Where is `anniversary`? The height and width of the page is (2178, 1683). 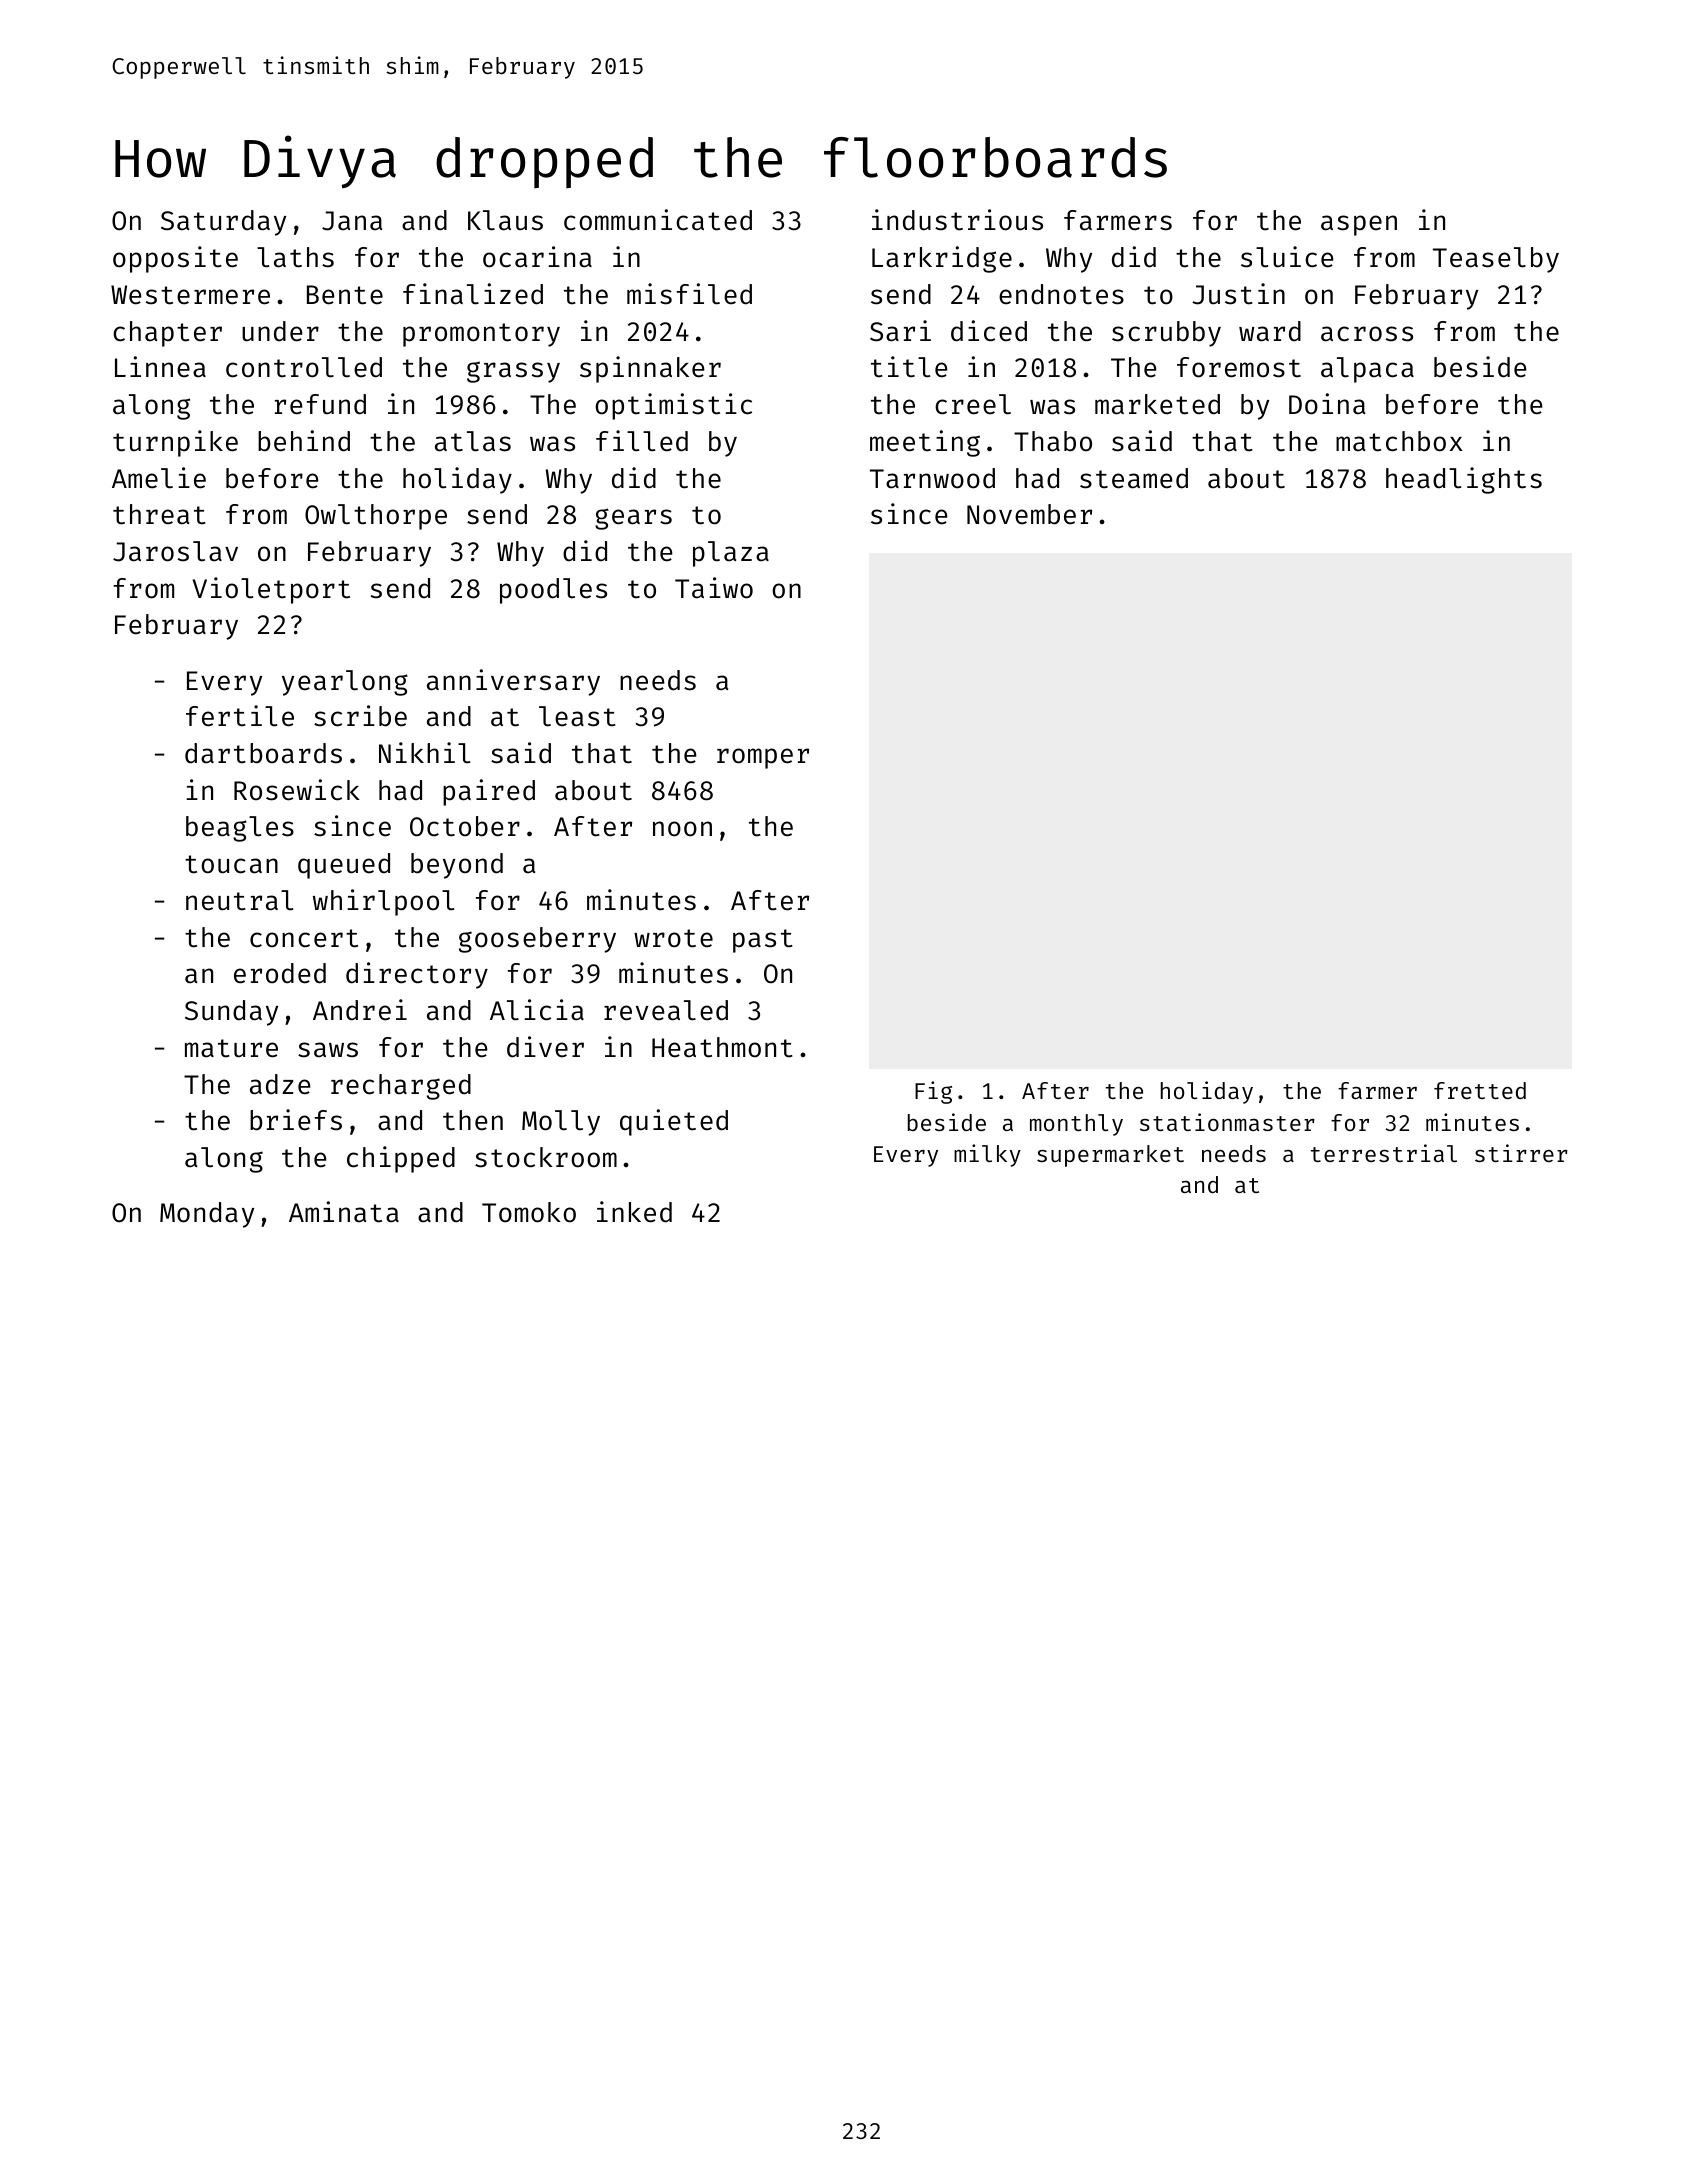
anniversary is located at coordinates (513, 682).
